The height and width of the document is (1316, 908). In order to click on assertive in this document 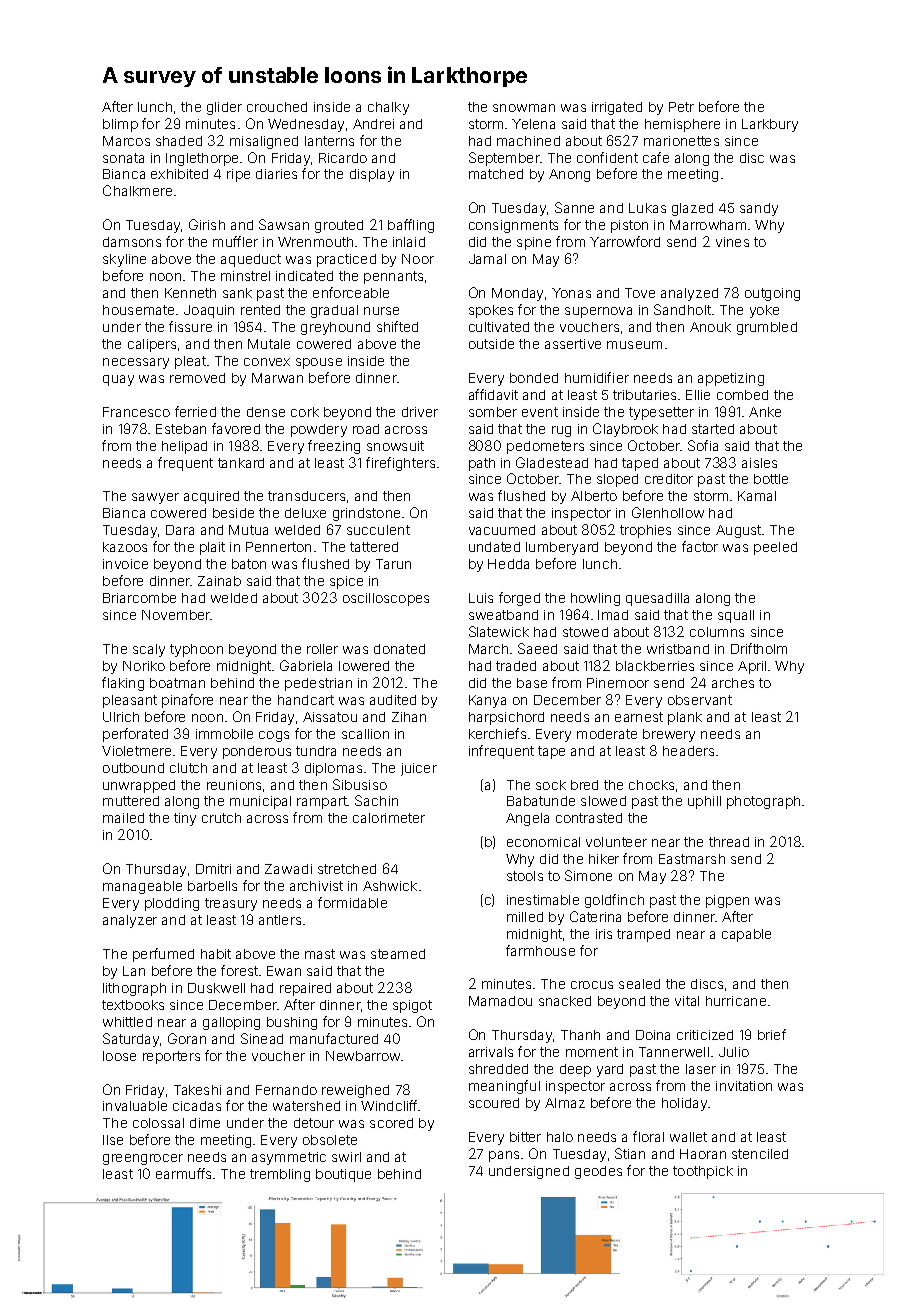, I will do `click(573, 344)`.
